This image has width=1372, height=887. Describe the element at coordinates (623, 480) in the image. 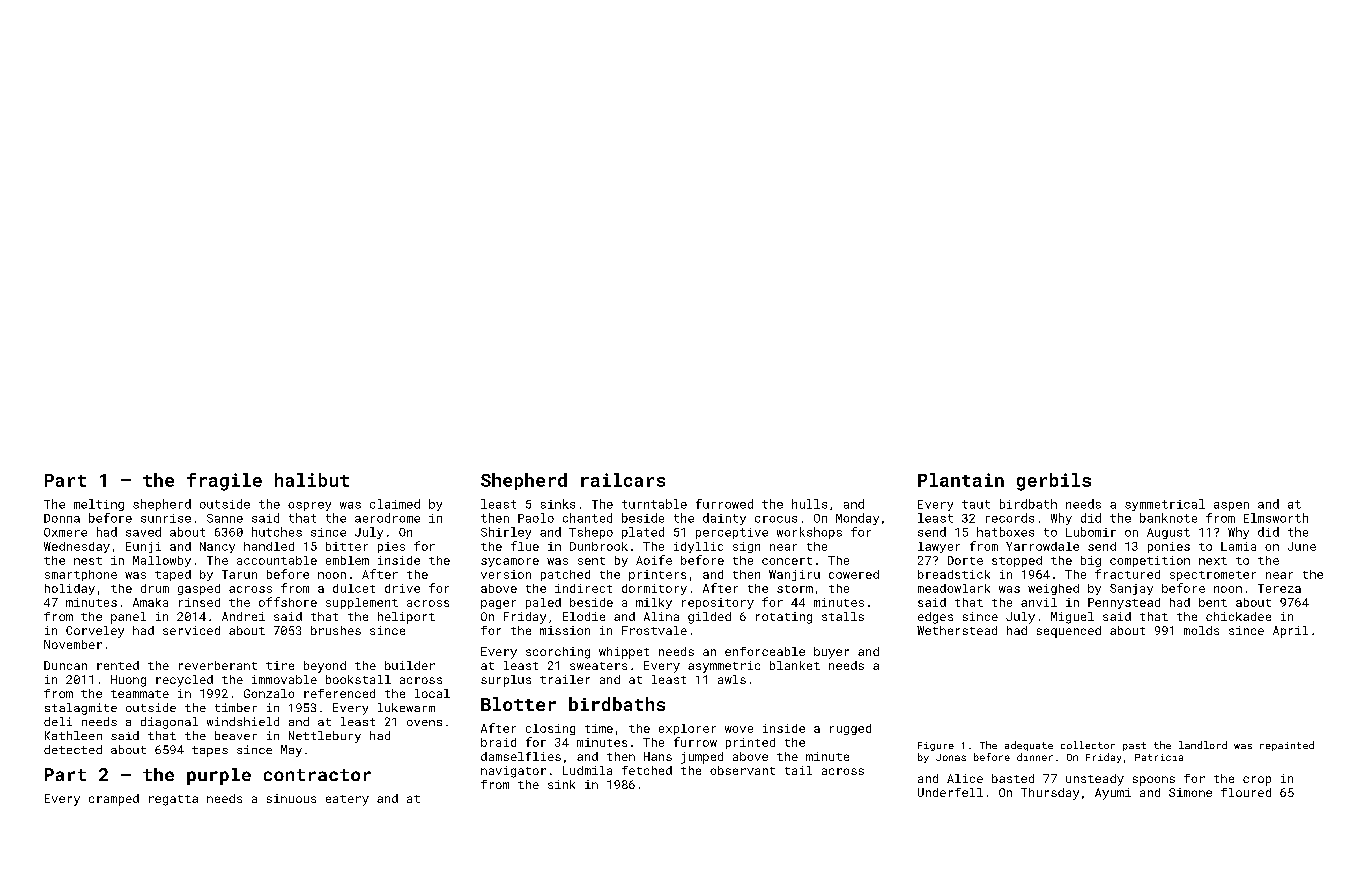

I see `railcars` at that location.
